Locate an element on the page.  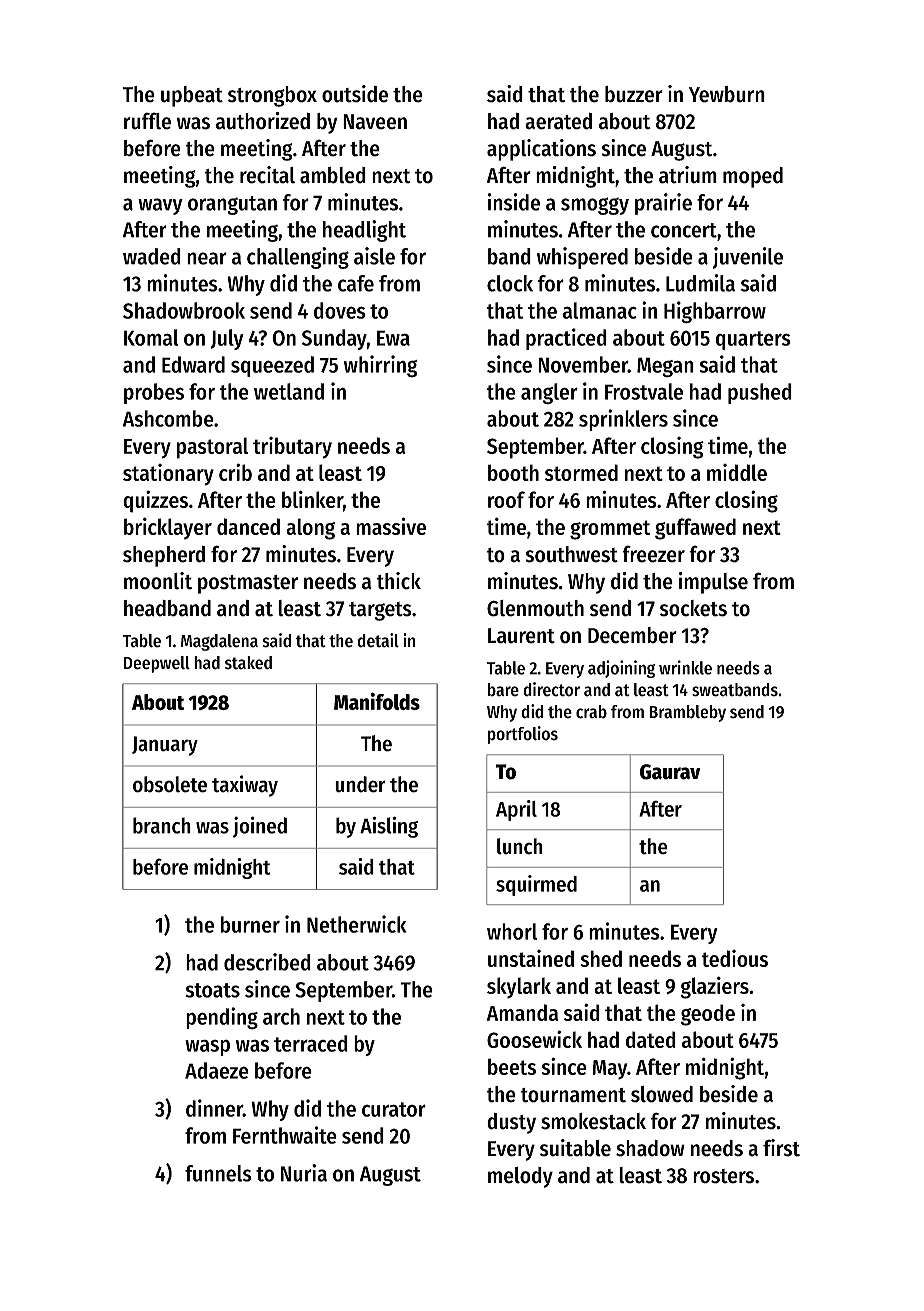
upbeat is located at coordinates (192, 96).
